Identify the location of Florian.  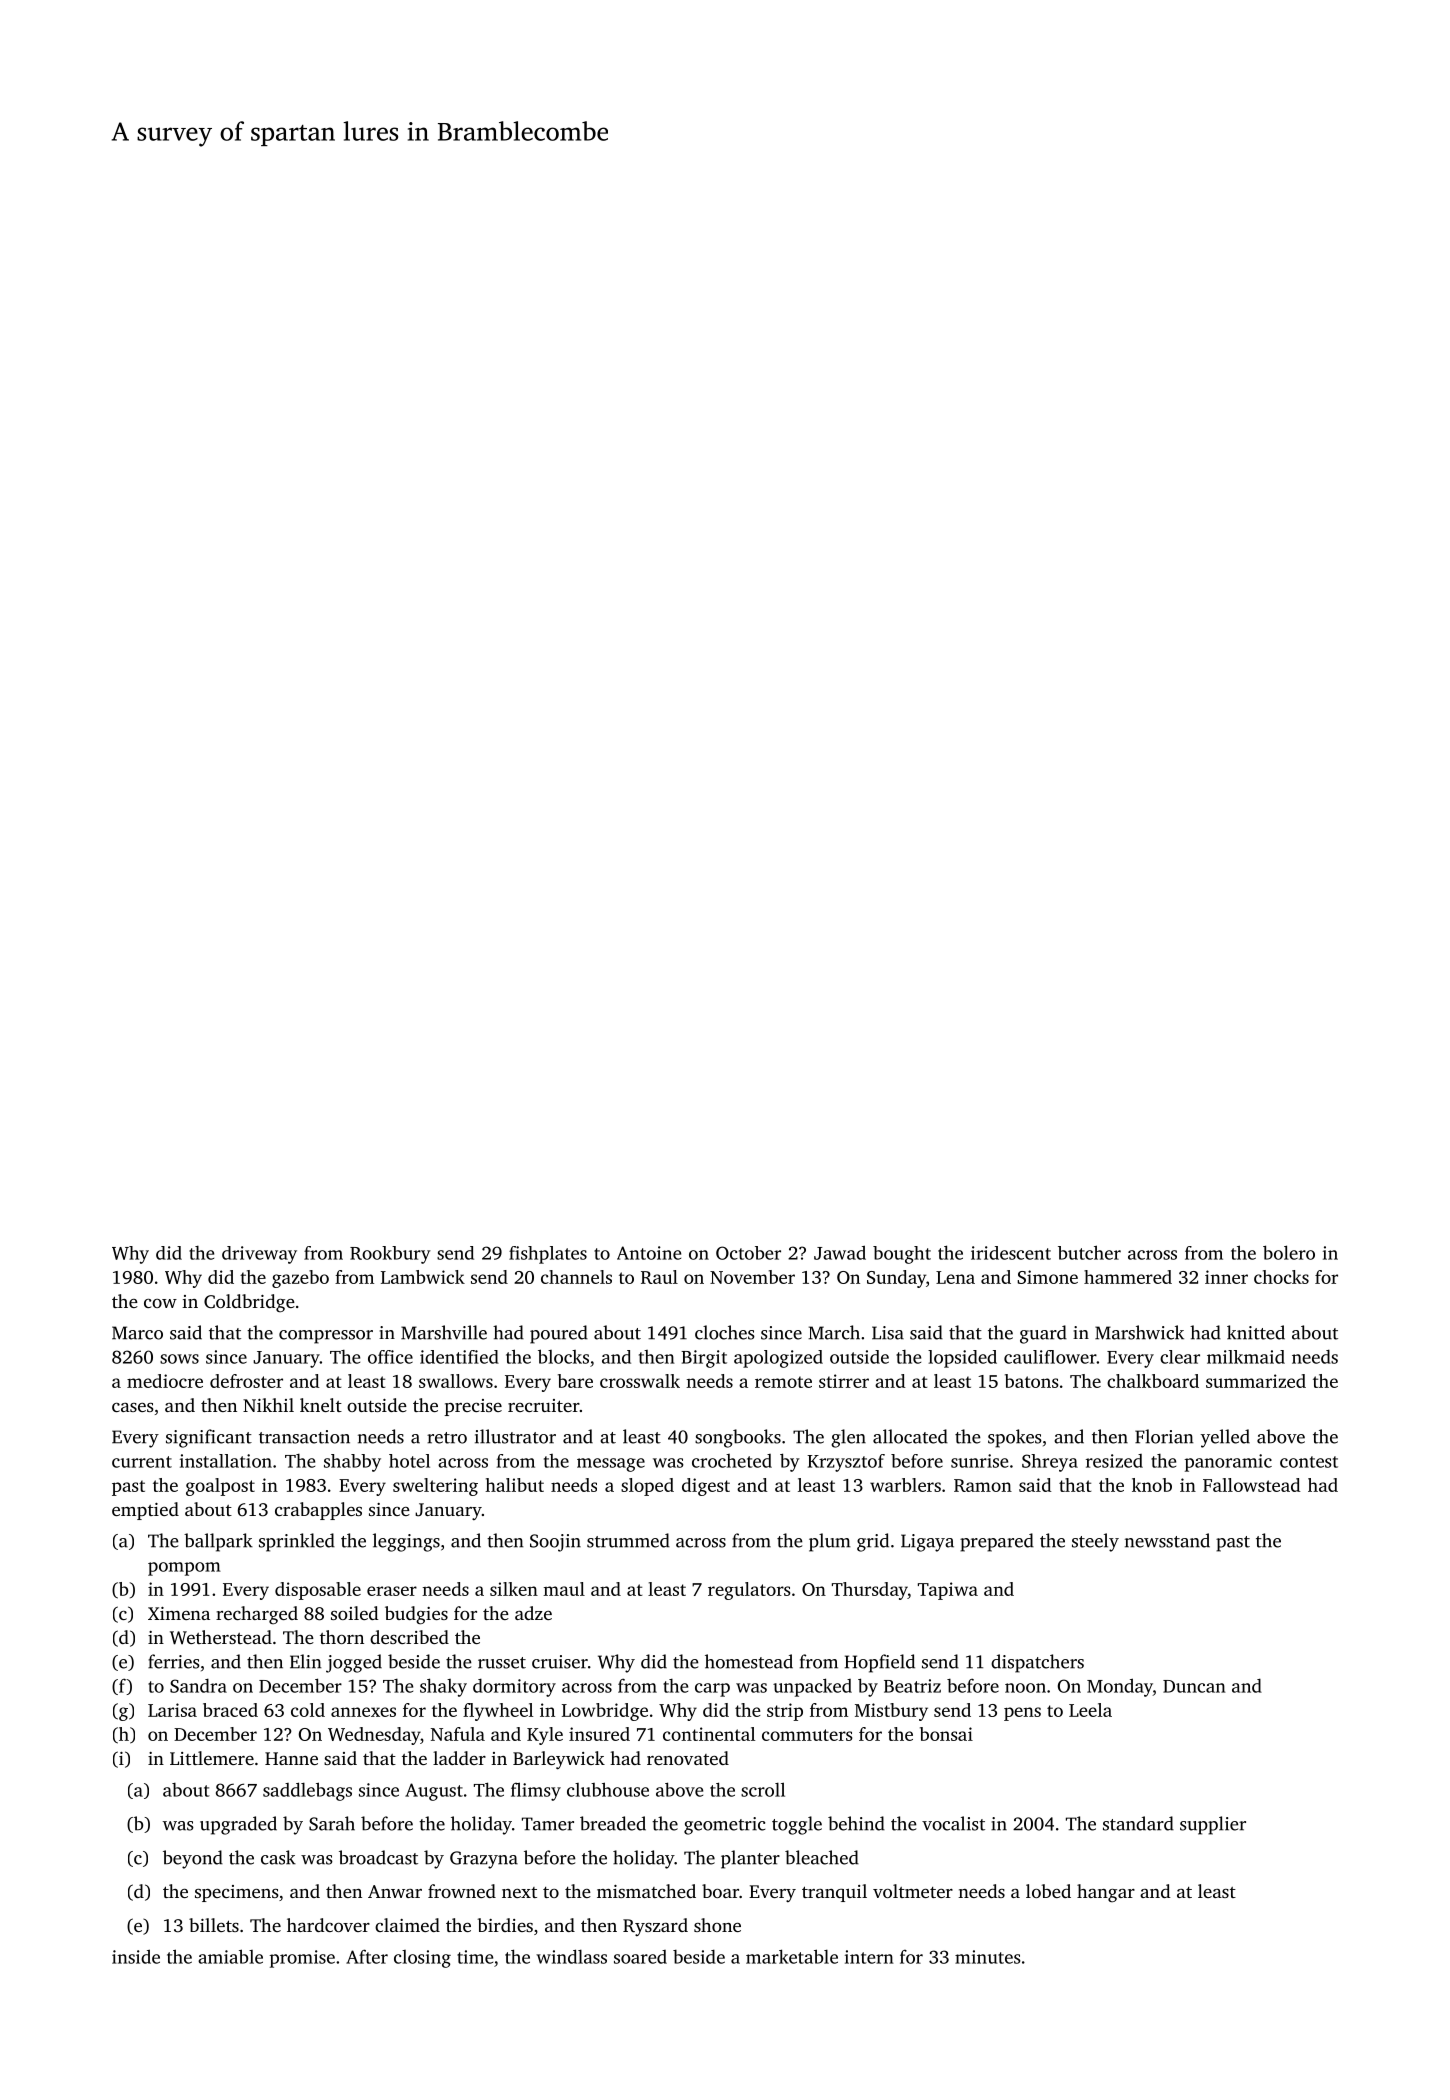
(1164, 1436).
